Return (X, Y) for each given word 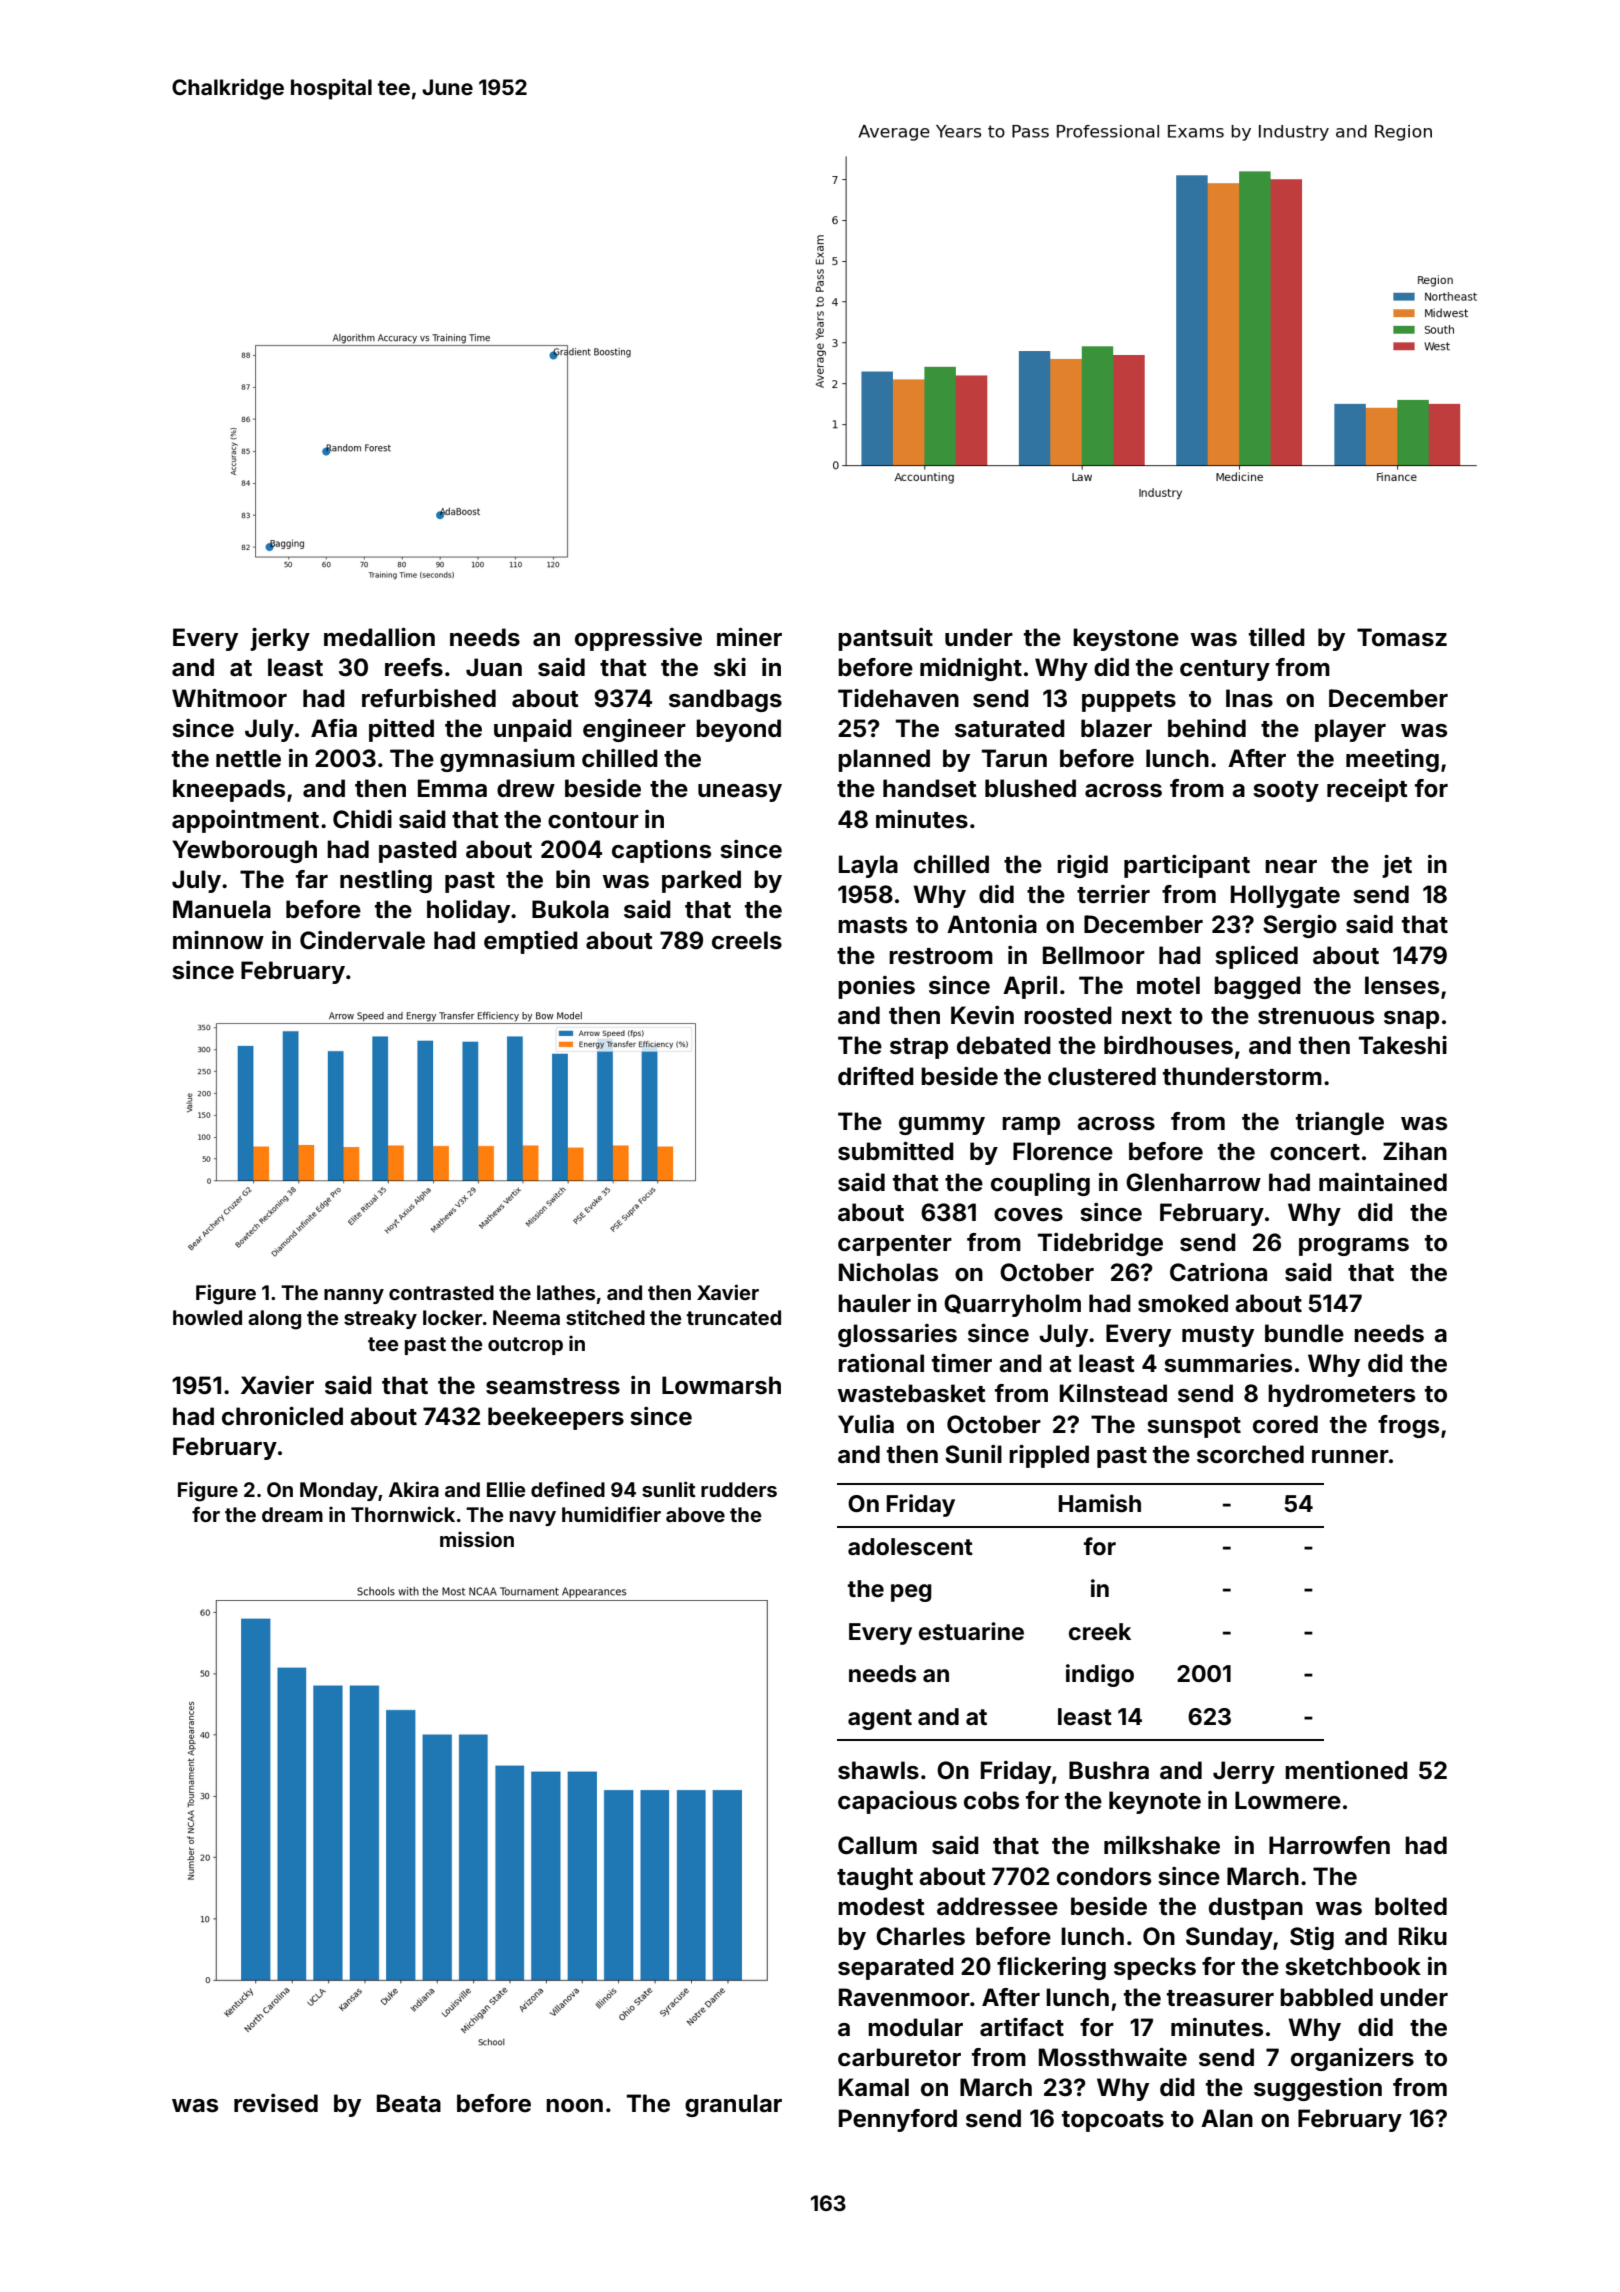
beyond (738, 730)
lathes (566, 1292)
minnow (218, 940)
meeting (1392, 760)
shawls (878, 1770)
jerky (280, 639)
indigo (1100, 1675)
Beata (409, 2103)
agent (880, 1719)
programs (1354, 1247)
